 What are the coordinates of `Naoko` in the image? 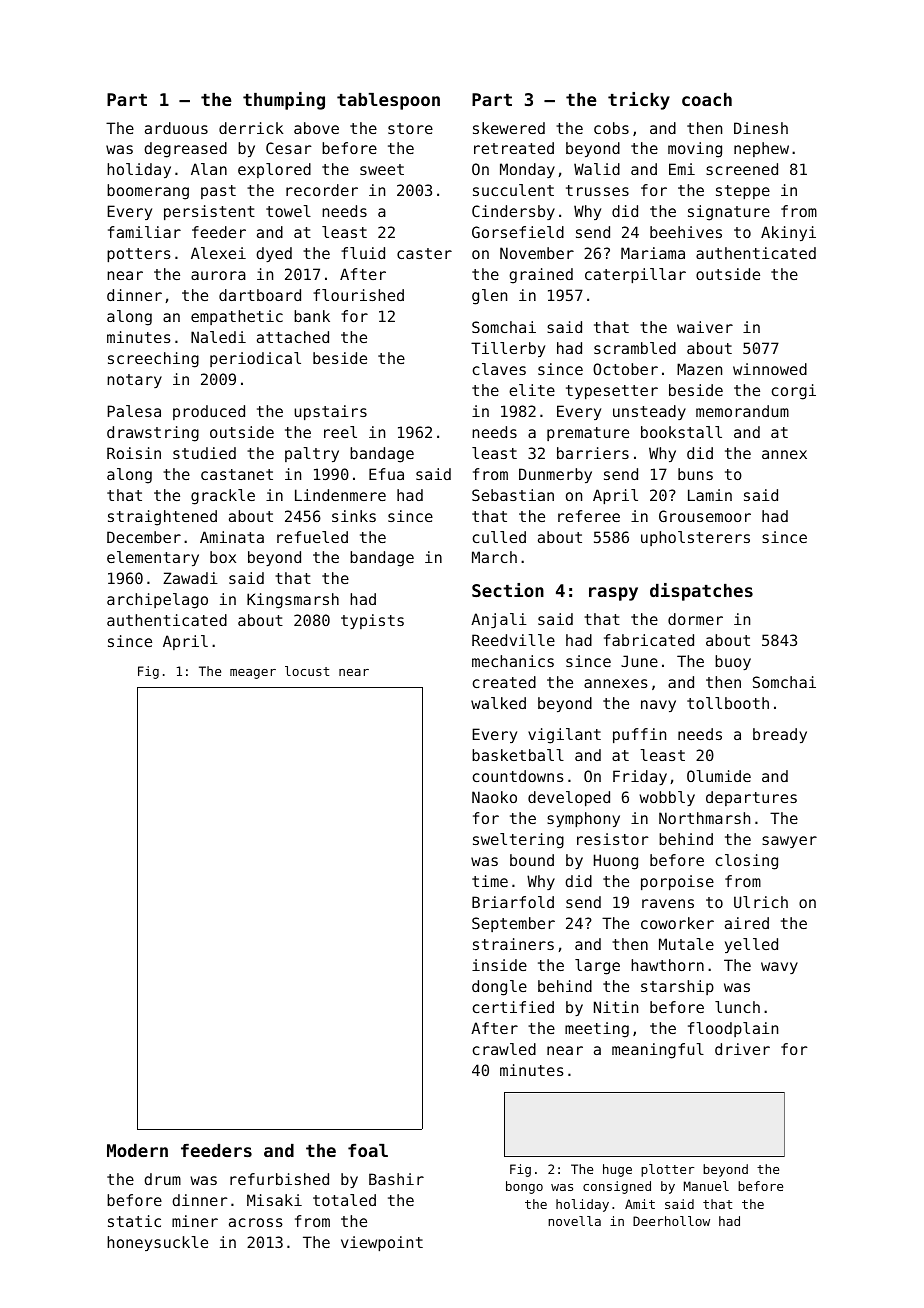 It's located at (494, 797).
